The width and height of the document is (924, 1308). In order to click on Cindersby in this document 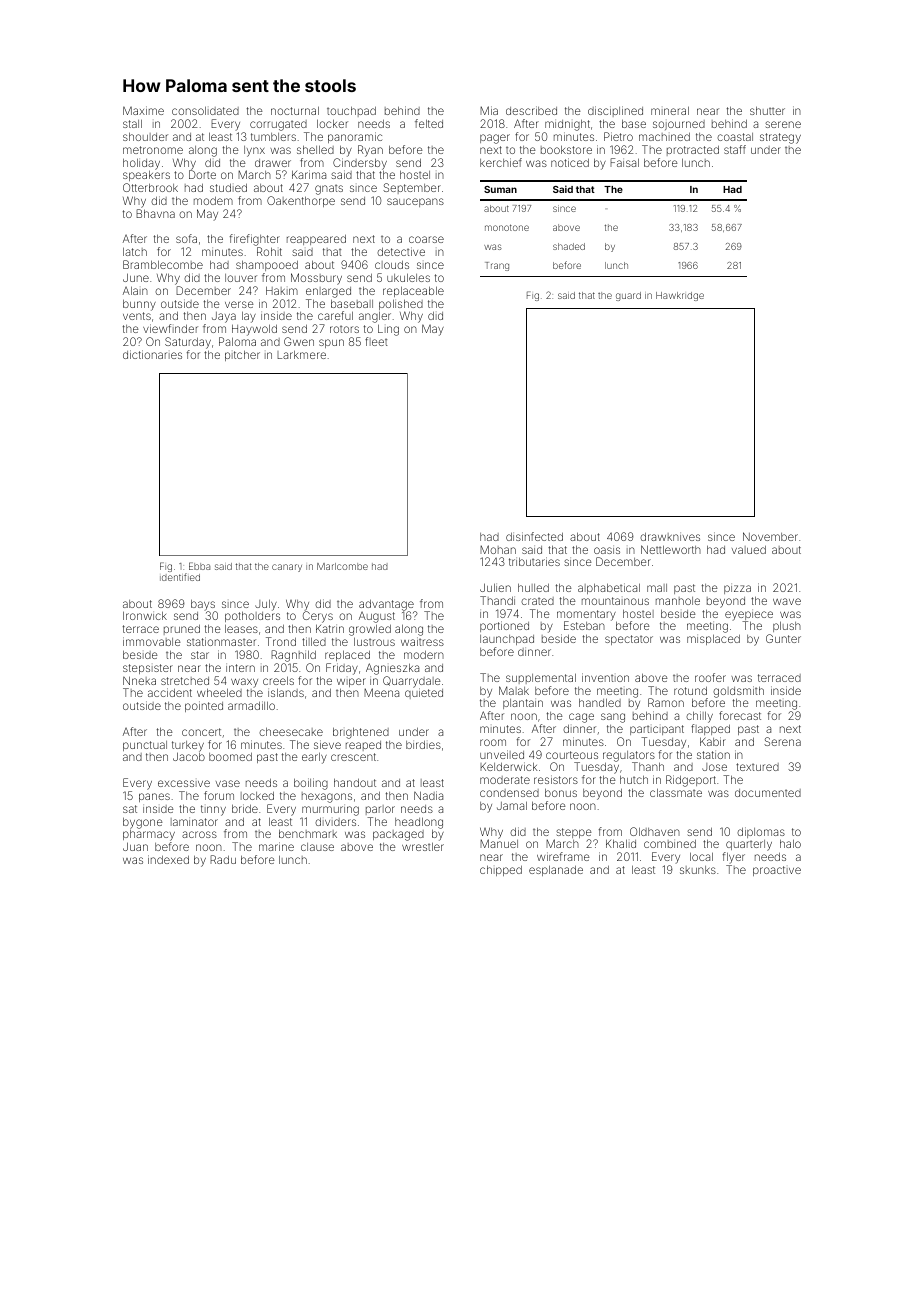, I will do `click(360, 164)`.
